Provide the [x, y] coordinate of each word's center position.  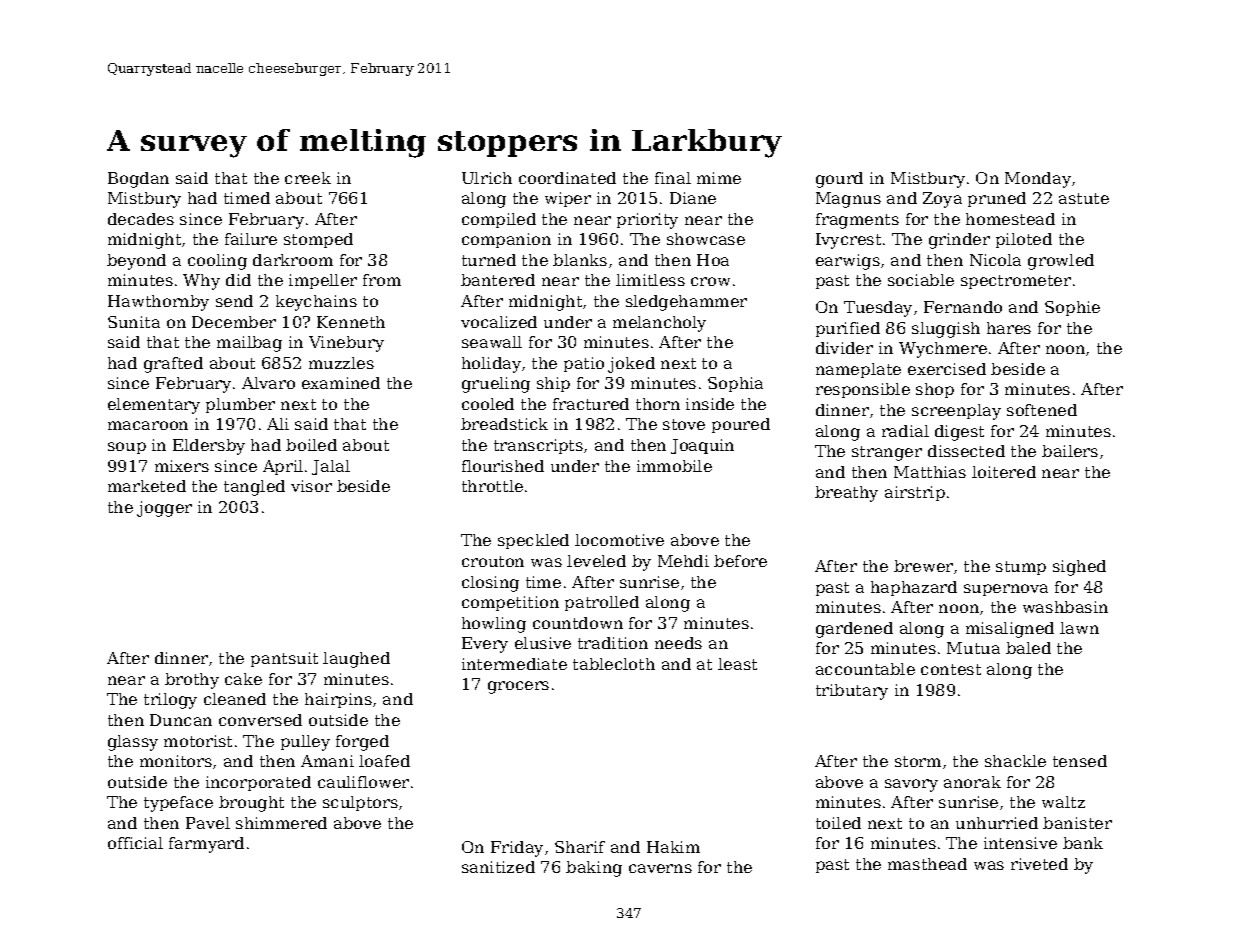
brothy [192, 681]
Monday [1038, 180]
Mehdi [683, 561]
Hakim [673, 847]
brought [251, 804]
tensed [1080, 761]
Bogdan [138, 180]
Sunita [134, 322]
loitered [1004, 472]
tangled [254, 488]
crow [710, 281]
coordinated [567, 178]
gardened [854, 630]
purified [848, 329]
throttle [492, 486]
